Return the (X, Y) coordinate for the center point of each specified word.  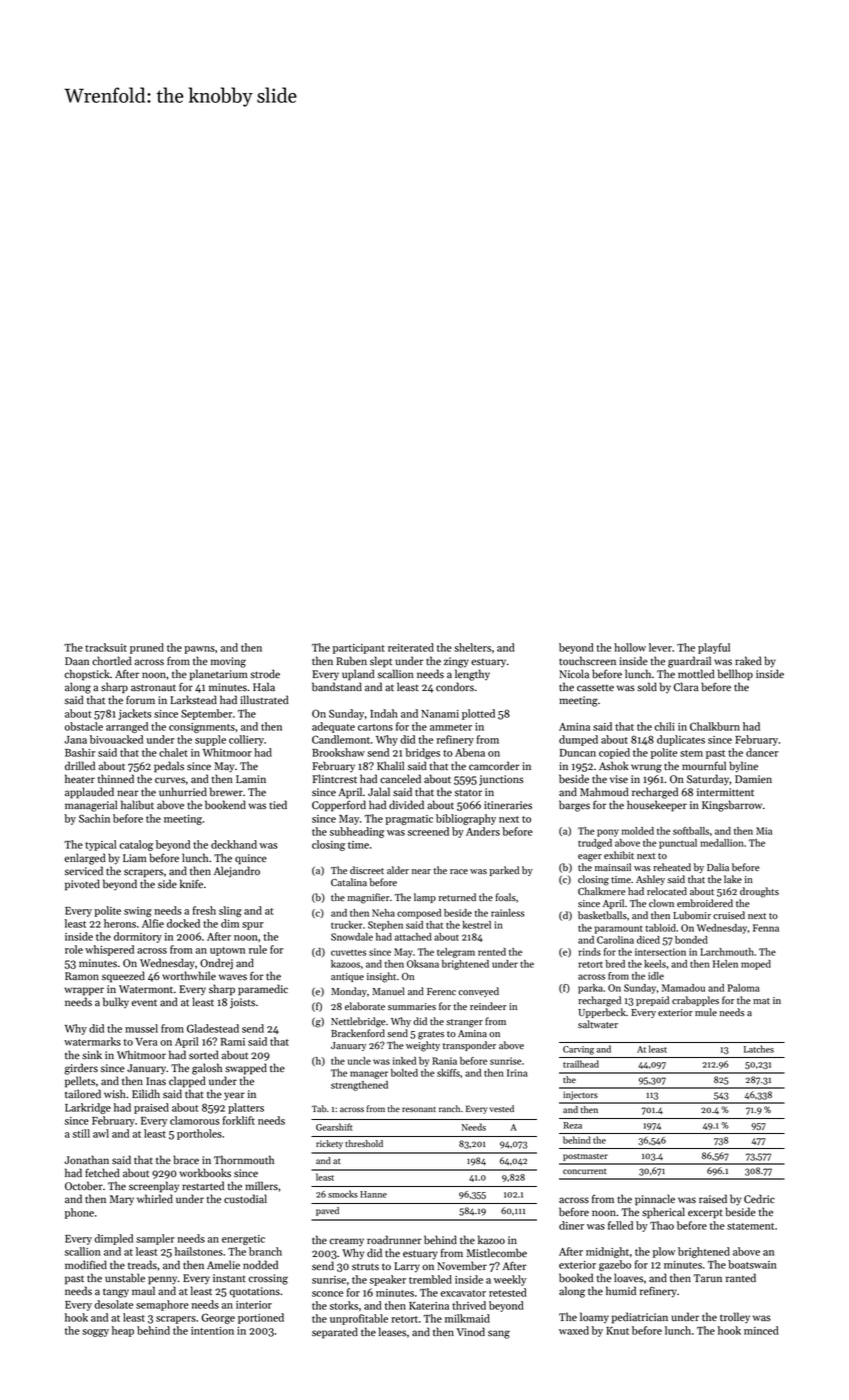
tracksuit (106, 647)
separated (335, 1333)
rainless (508, 913)
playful (714, 648)
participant (359, 649)
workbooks (205, 1173)
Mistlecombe (497, 1253)
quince (251, 859)
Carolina (615, 940)
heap (123, 1331)
